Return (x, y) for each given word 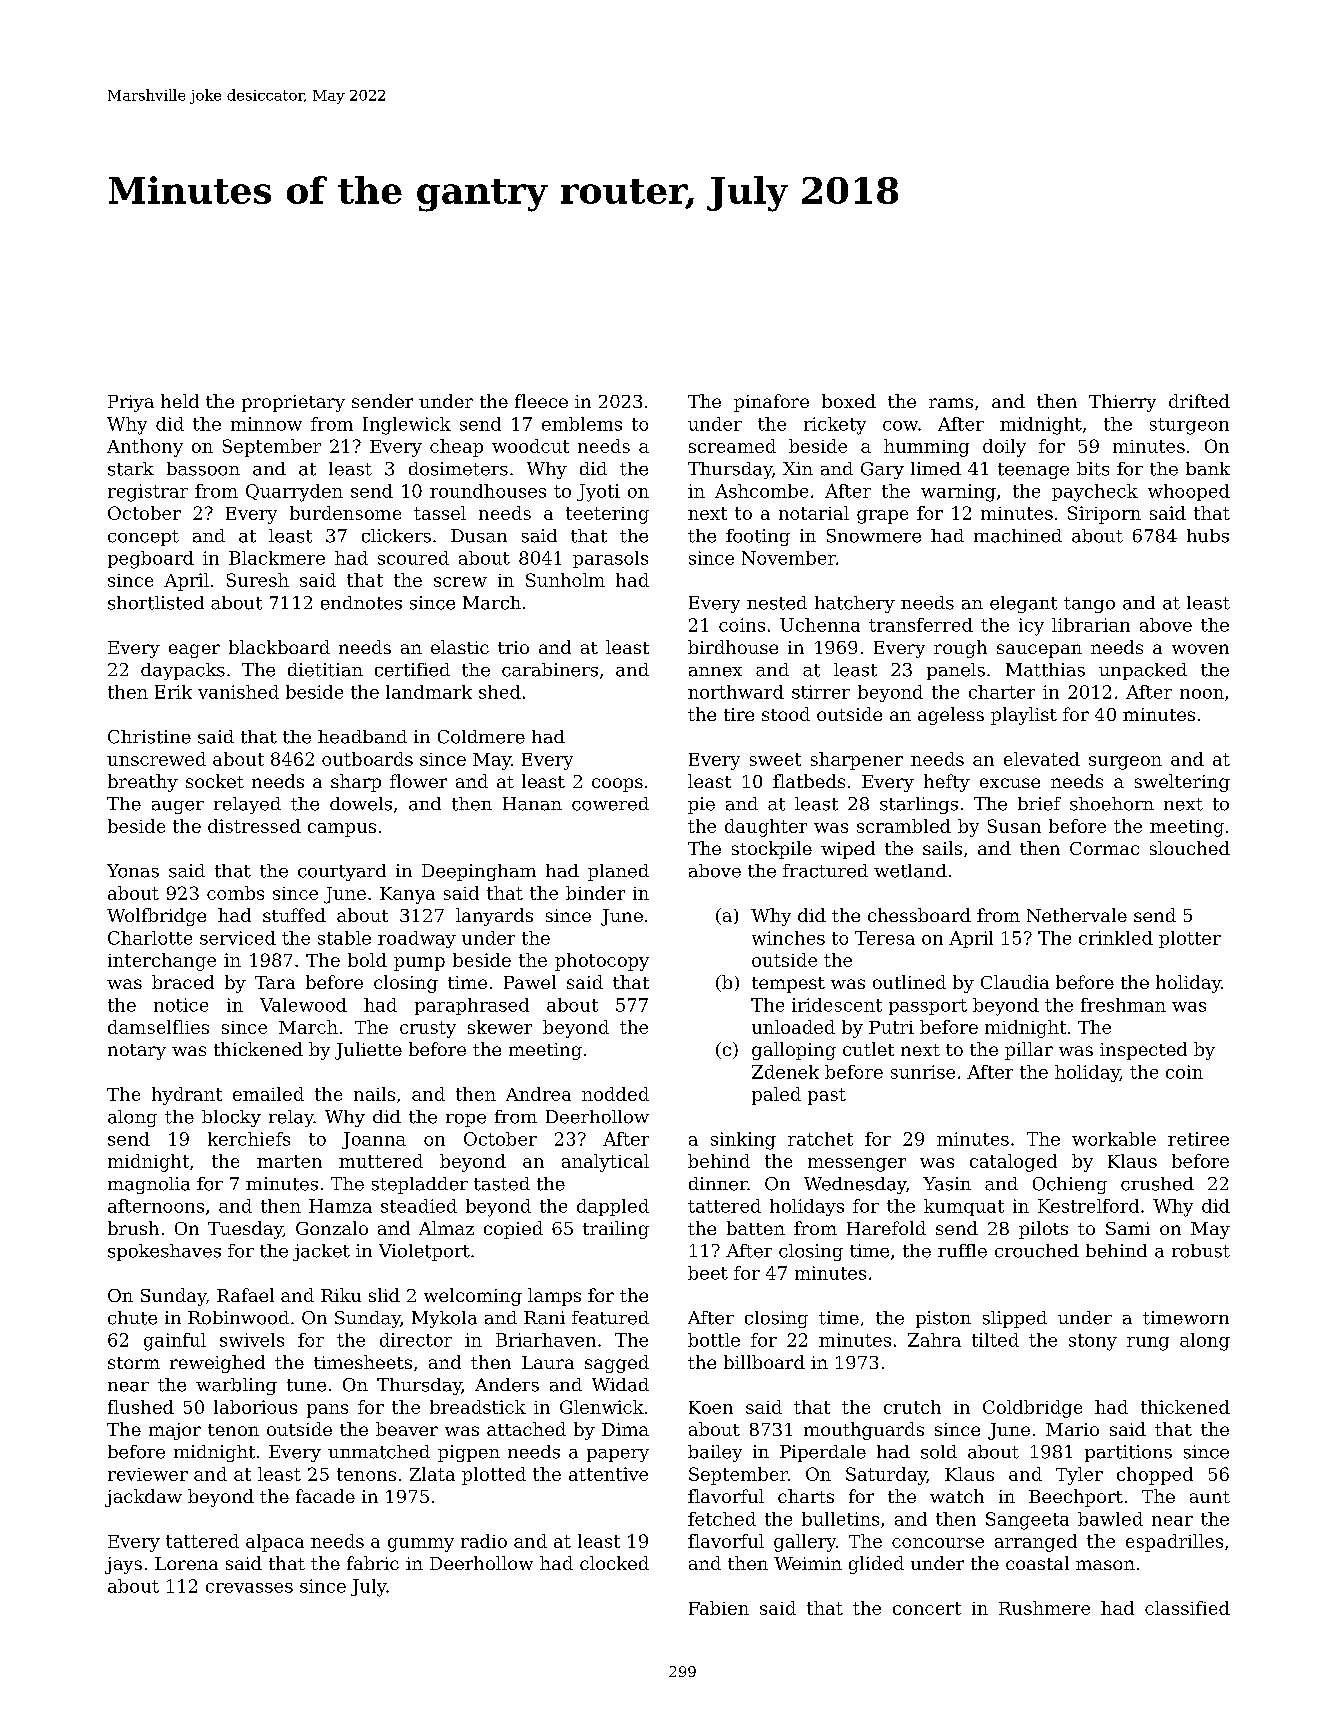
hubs (1208, 536)
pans (327, 1411)
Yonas (133, 871)
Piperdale (823, 1453)
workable (1114, 1139)
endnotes (361, 603)
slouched (1190, 848)
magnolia (149, 1185)
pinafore (771, 403)
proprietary (293, 403)
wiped (848, 850)
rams (951, 403)
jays (123, 1565)
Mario (1072, 1429)
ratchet (820, 1139)
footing (758, 537)
